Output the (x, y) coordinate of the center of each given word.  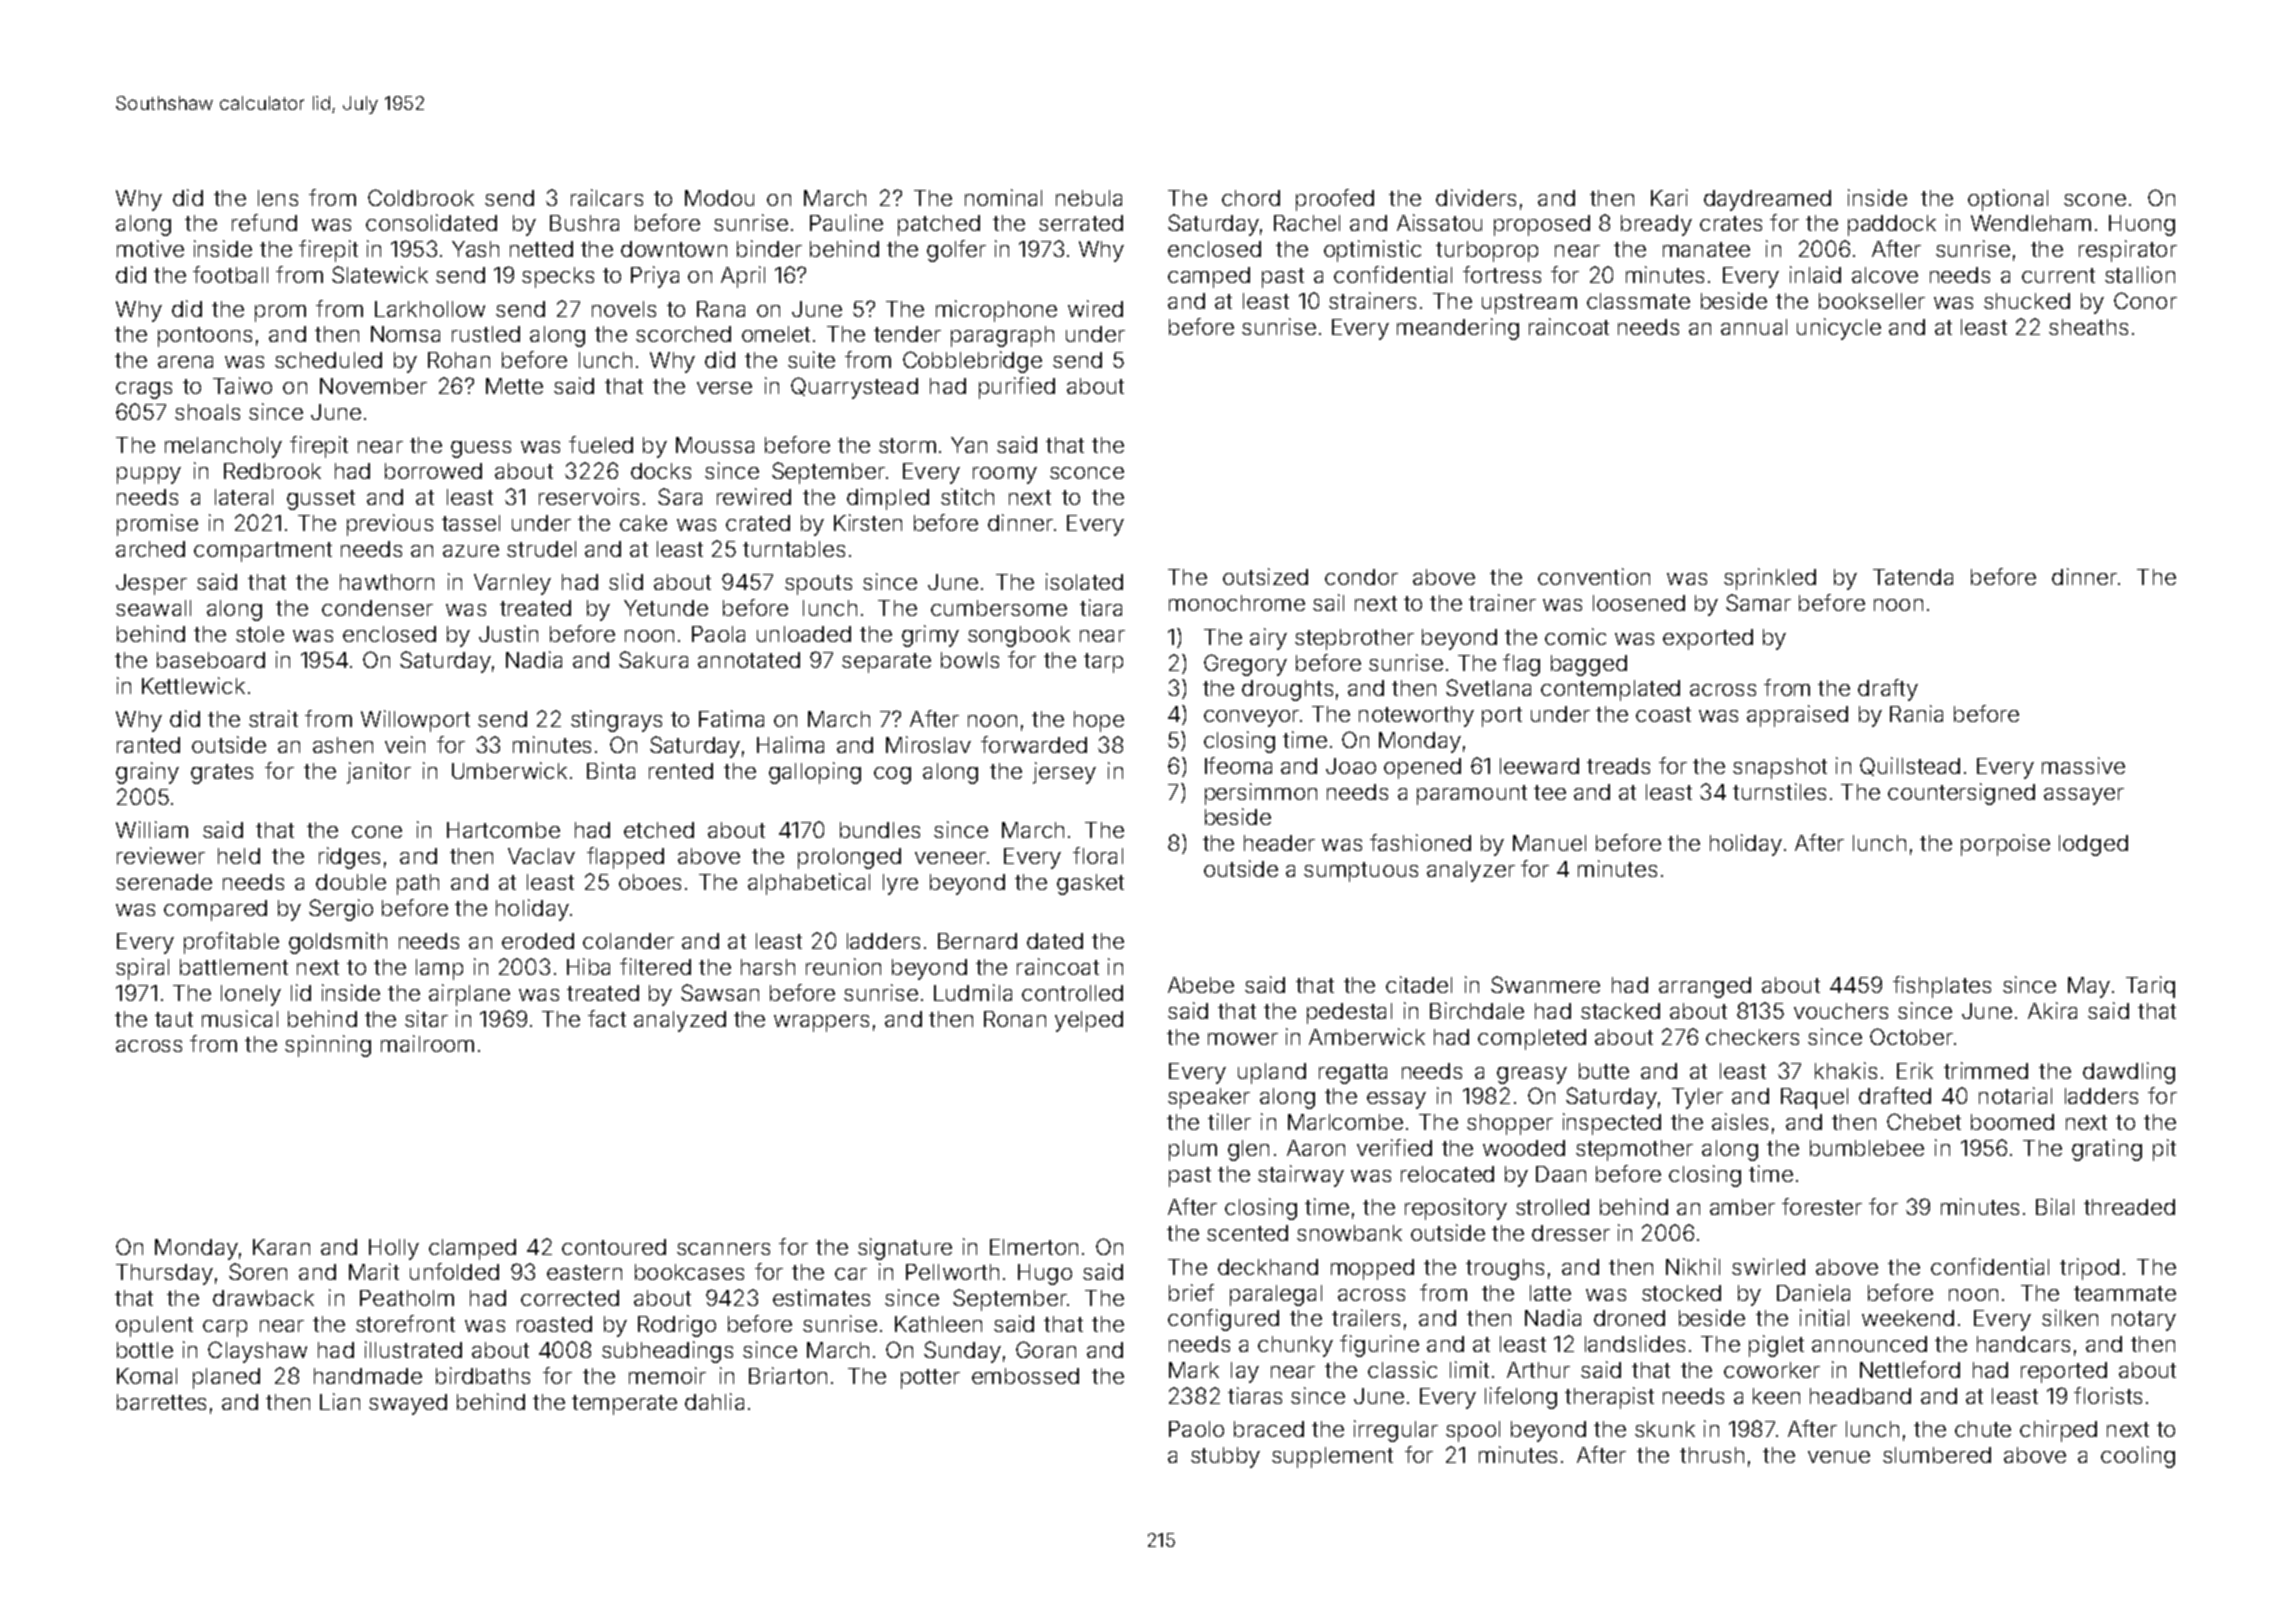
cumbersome (999, 608)
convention (1594, 576)
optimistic (1372, 251)
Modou (719, 198)
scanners (723, 1249)
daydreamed (1767, 200)
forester (1822, 1206)
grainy (147, 773)
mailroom (427, 1043)
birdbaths (483, 1375)
